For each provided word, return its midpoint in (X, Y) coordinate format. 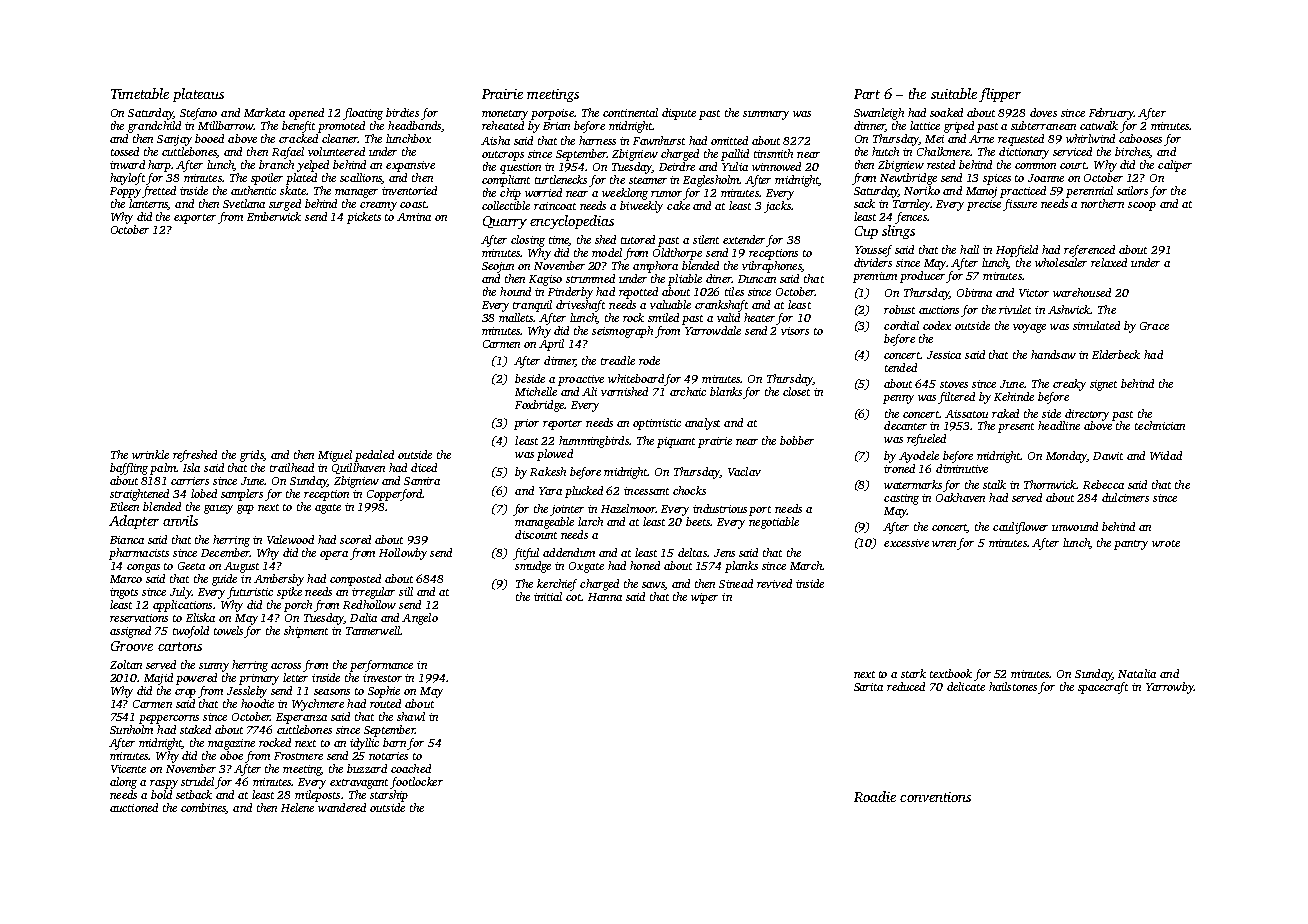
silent (706, 239)
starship (389, 796)
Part (867, 94)
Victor (1034, 293)
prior (526, 424)
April (551, 345)
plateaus (198, 95)
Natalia (1137, 673)
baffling (129, 469)
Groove (132, 646)
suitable (954, 93)
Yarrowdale (713, 330)
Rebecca (1103, 484)
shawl (411, 716)
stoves (954, 384)
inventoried (409, 190)
